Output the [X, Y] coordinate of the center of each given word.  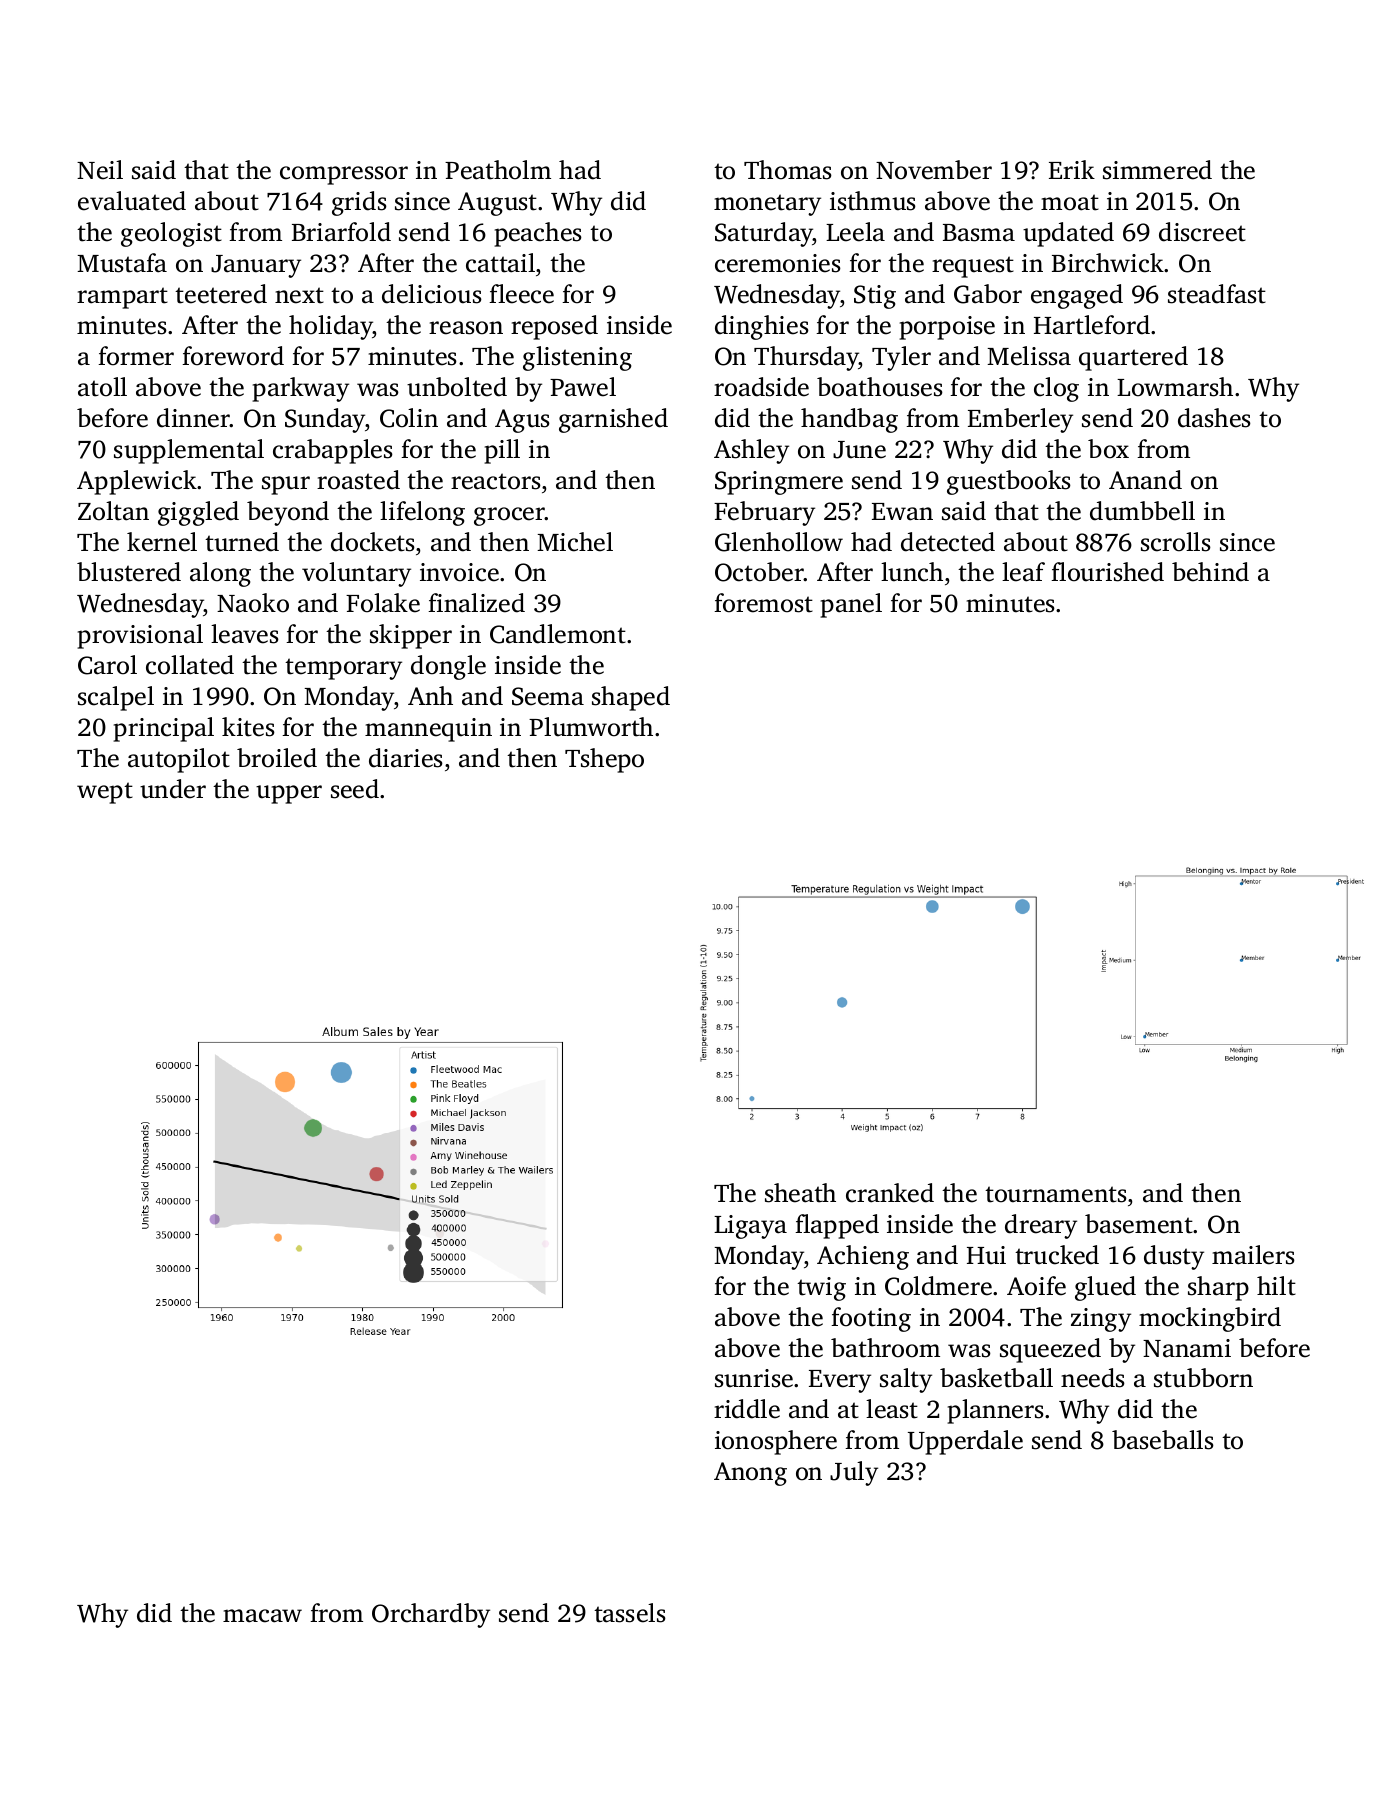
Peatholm [498, 170]
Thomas [788, 170]
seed [355, 789]
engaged [1077, 296]
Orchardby [431, 1615]
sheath [800, 1193]
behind [1210, 572]
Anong [750, 1474]
